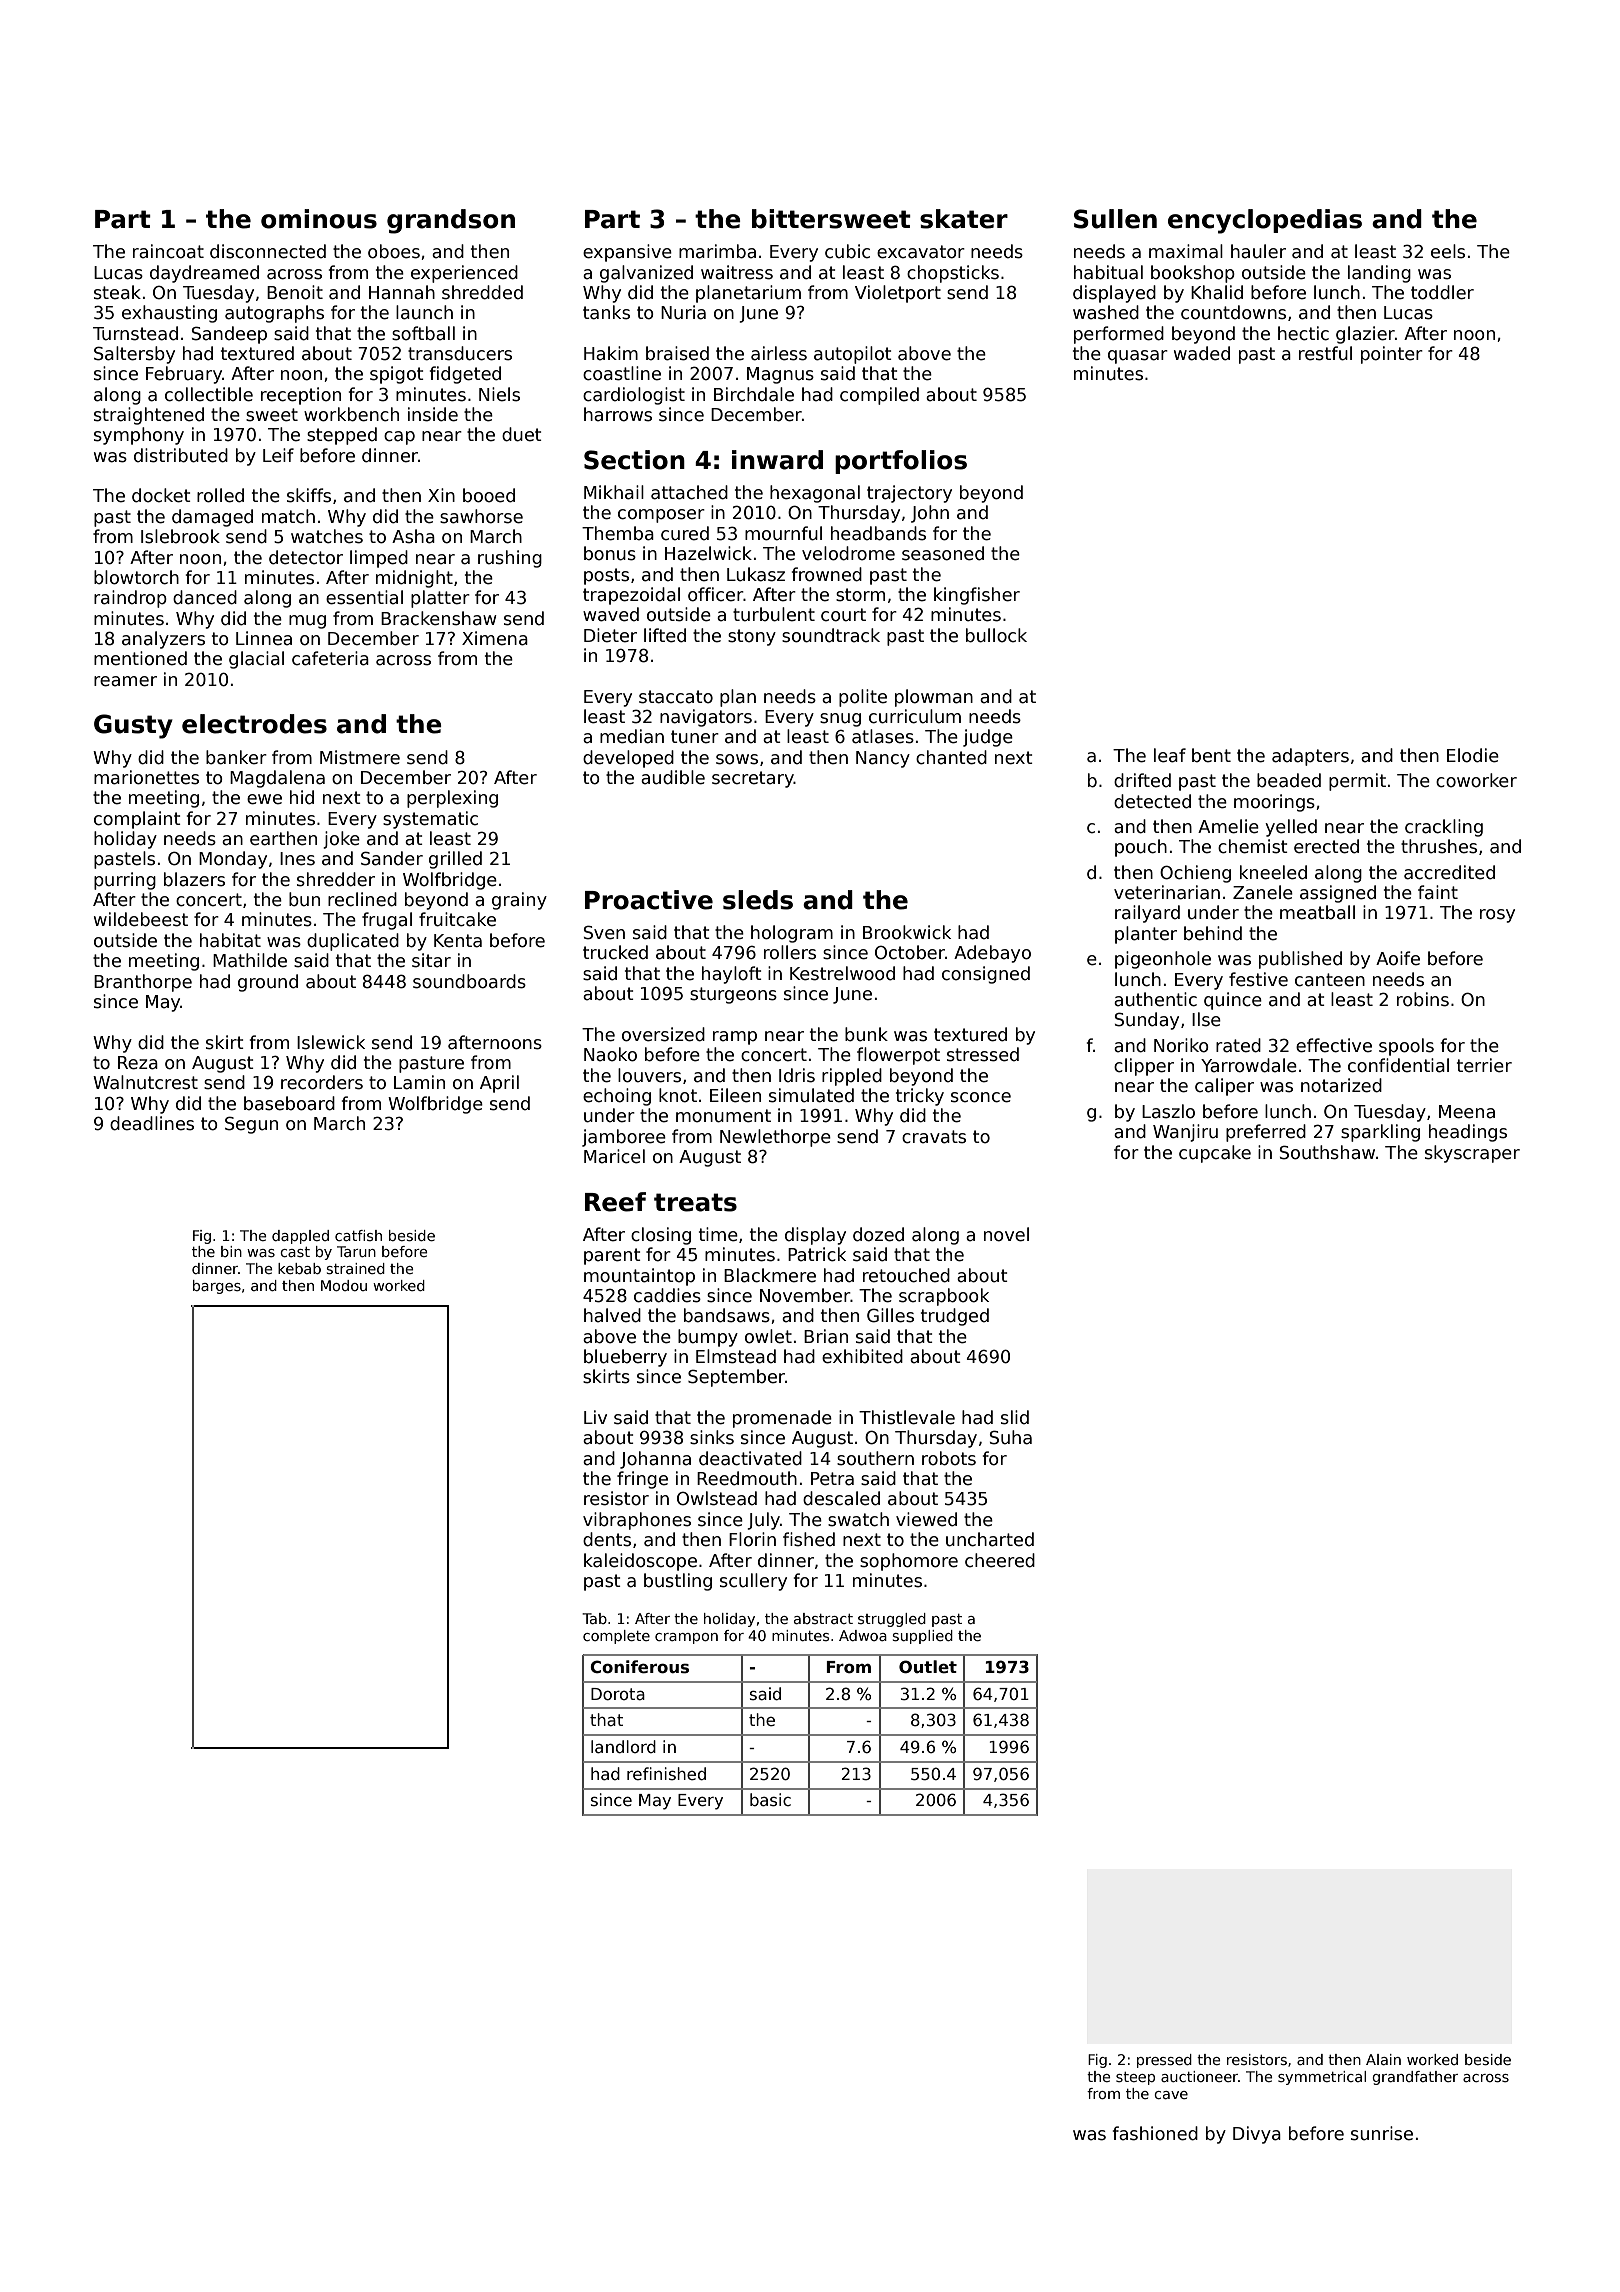 This page has width=1620, height=2292. I want to click on refinished, so click(666, 1773).
